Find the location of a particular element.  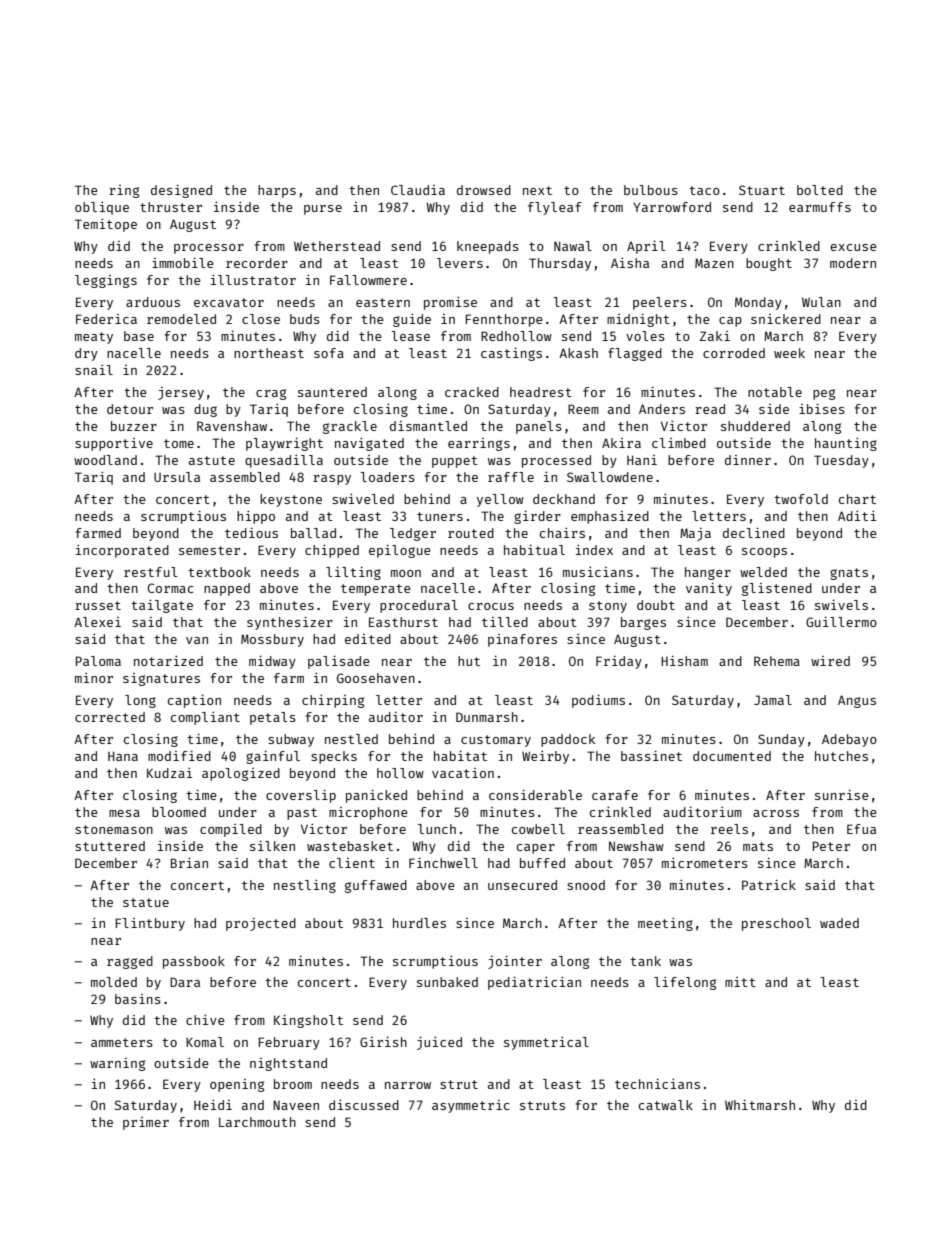

snood is located at coordinates (586, 885).
